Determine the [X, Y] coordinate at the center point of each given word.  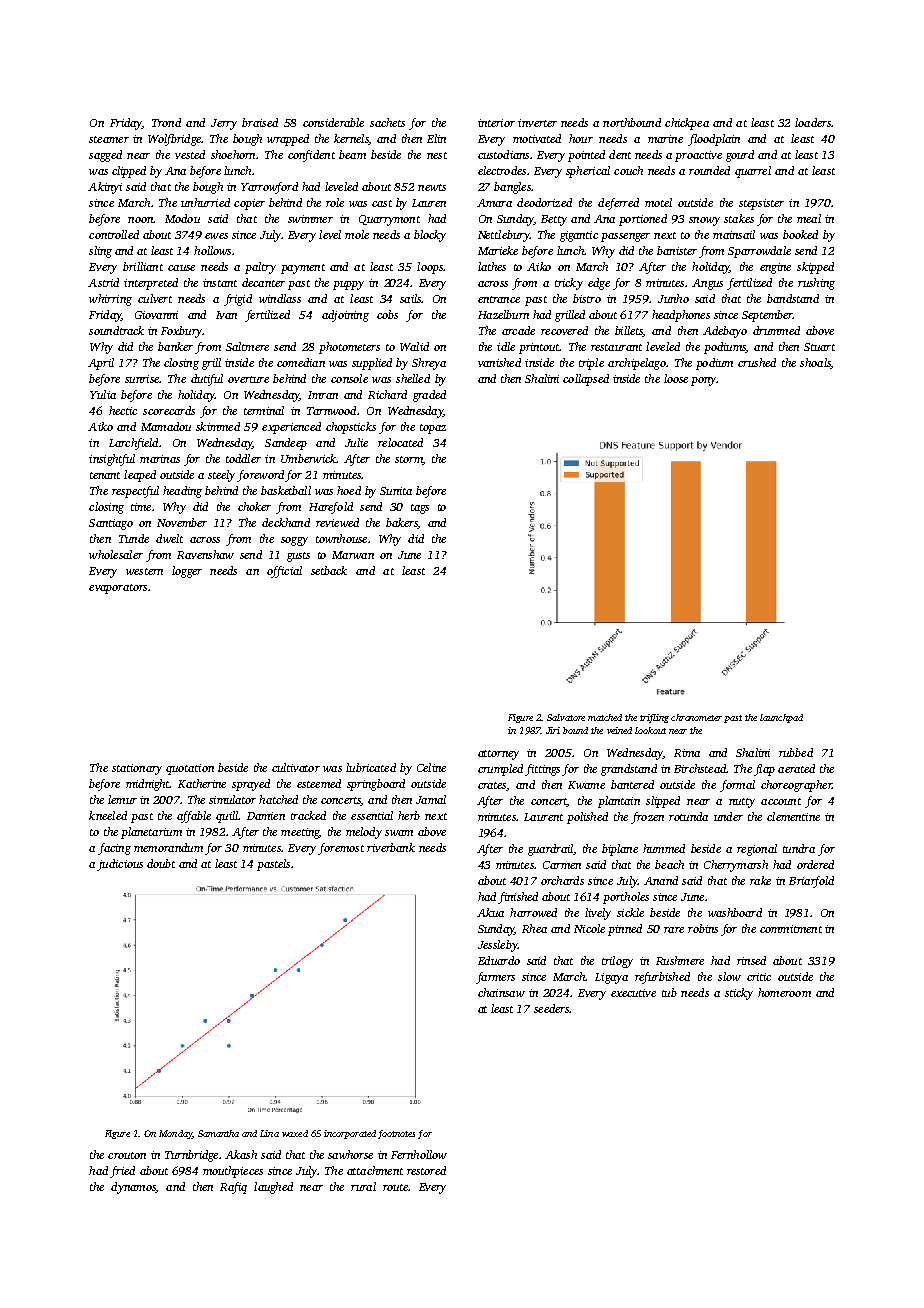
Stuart [819, 347]
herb [409, 815]
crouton [127, 1155]
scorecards [169, 410]
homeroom [784, 992]
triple [591, 364]
